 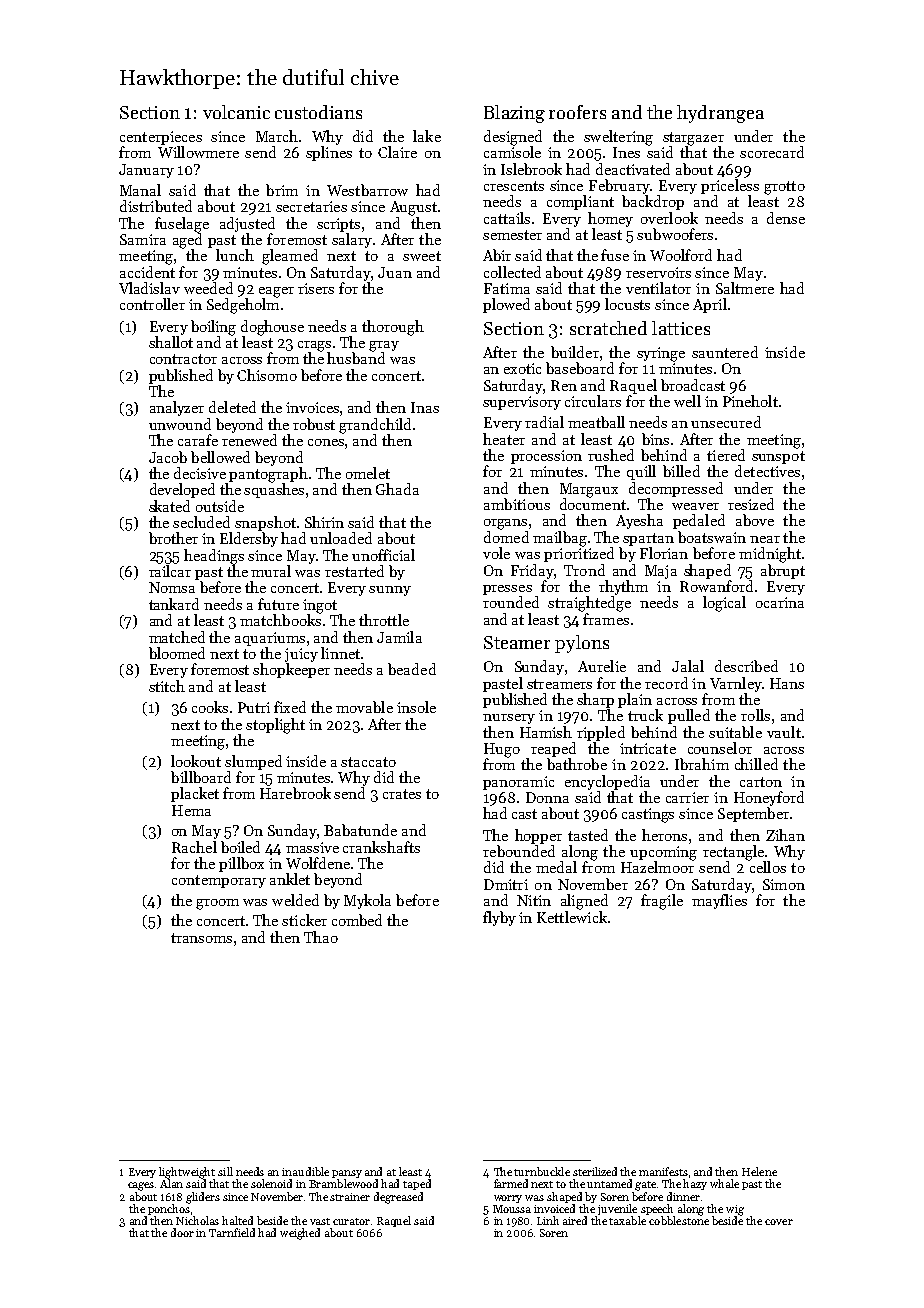 What do you see at coordinates (167, 686) in the screenshot?
I see `stitch` at bounding box center [167, 686].
